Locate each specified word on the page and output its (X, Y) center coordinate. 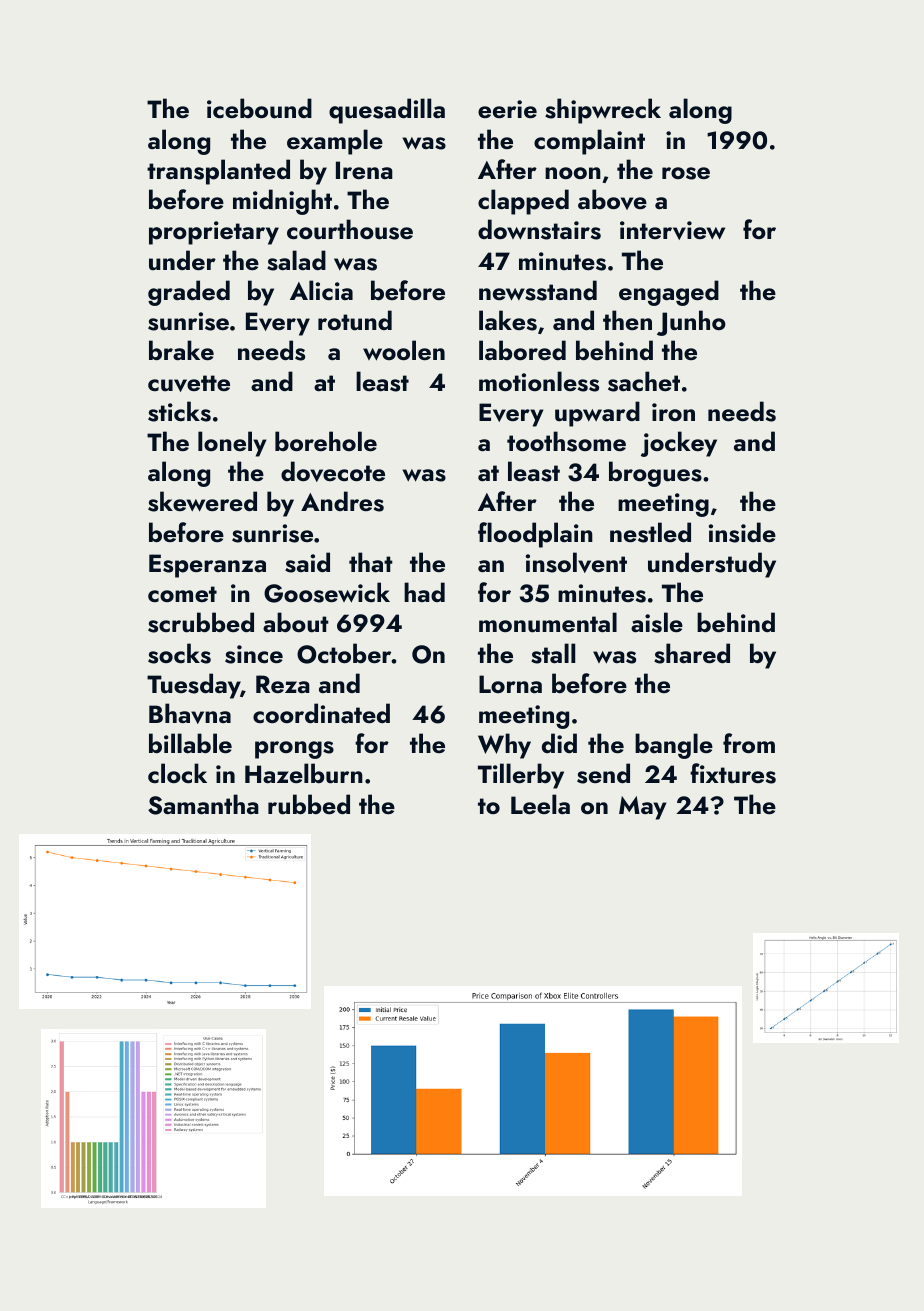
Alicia (321, 290)
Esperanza (207, 566)
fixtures (733, 773)
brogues (655, 474)
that (371, 562)
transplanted (218, 172)
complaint (589, 142)
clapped (523, 202)
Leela (540, 804)
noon (573, 173)
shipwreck (603, 111)
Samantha (203, 804)
